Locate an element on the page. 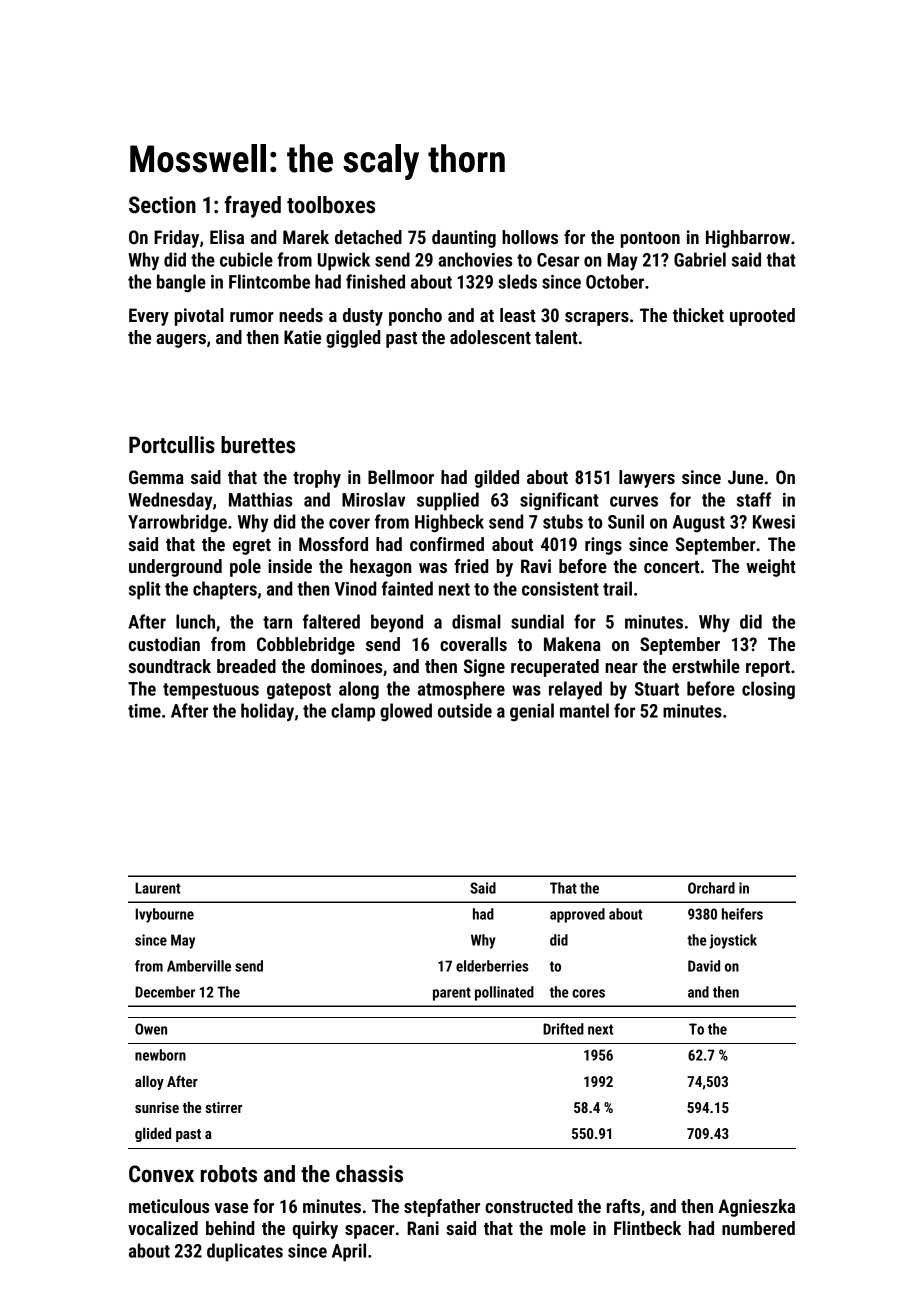 The image size is (924, 1314). rumor is located at coordinates (252, 317).
